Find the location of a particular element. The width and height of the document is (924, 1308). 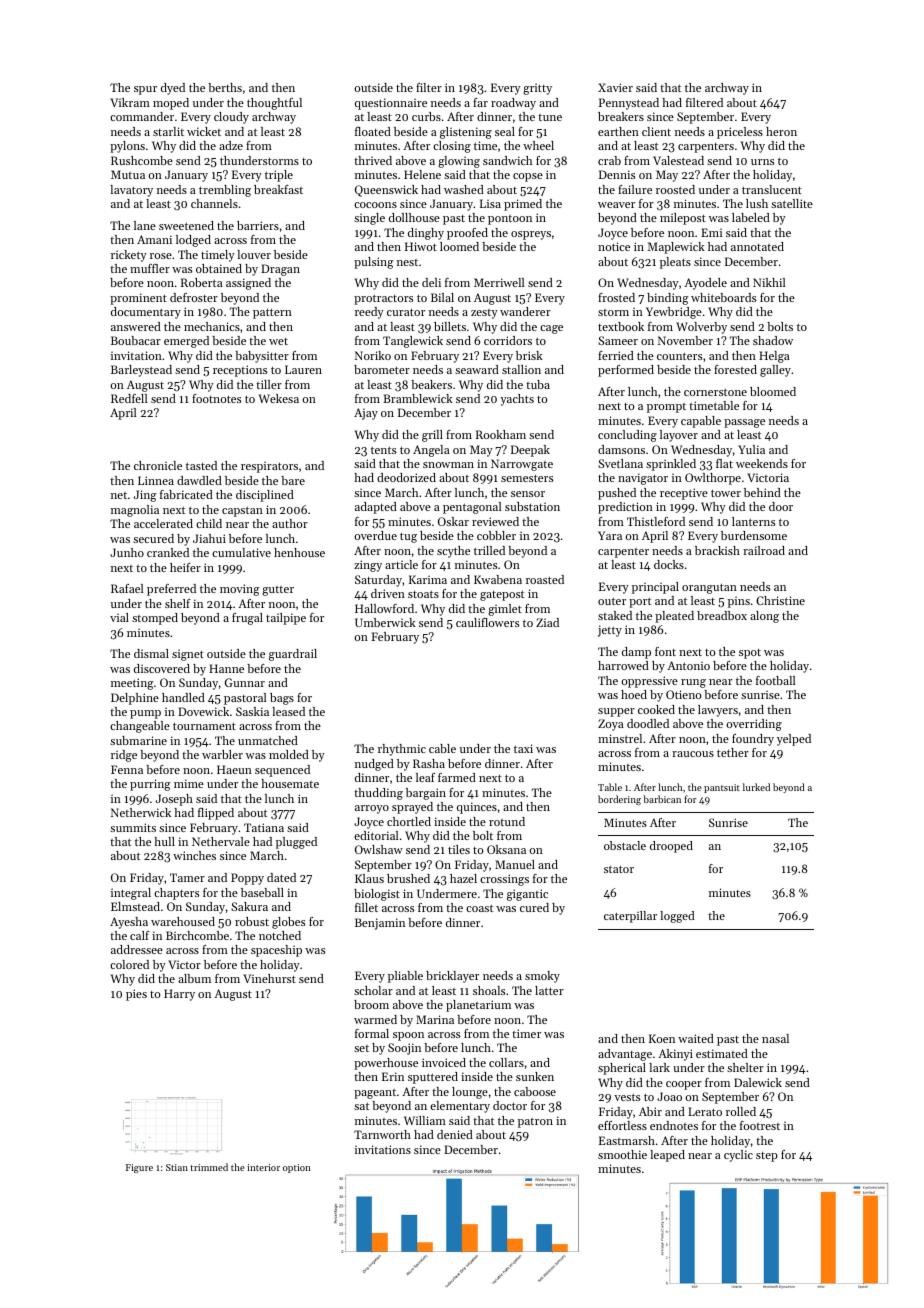

smoky is located at coordinates (542, 977).
